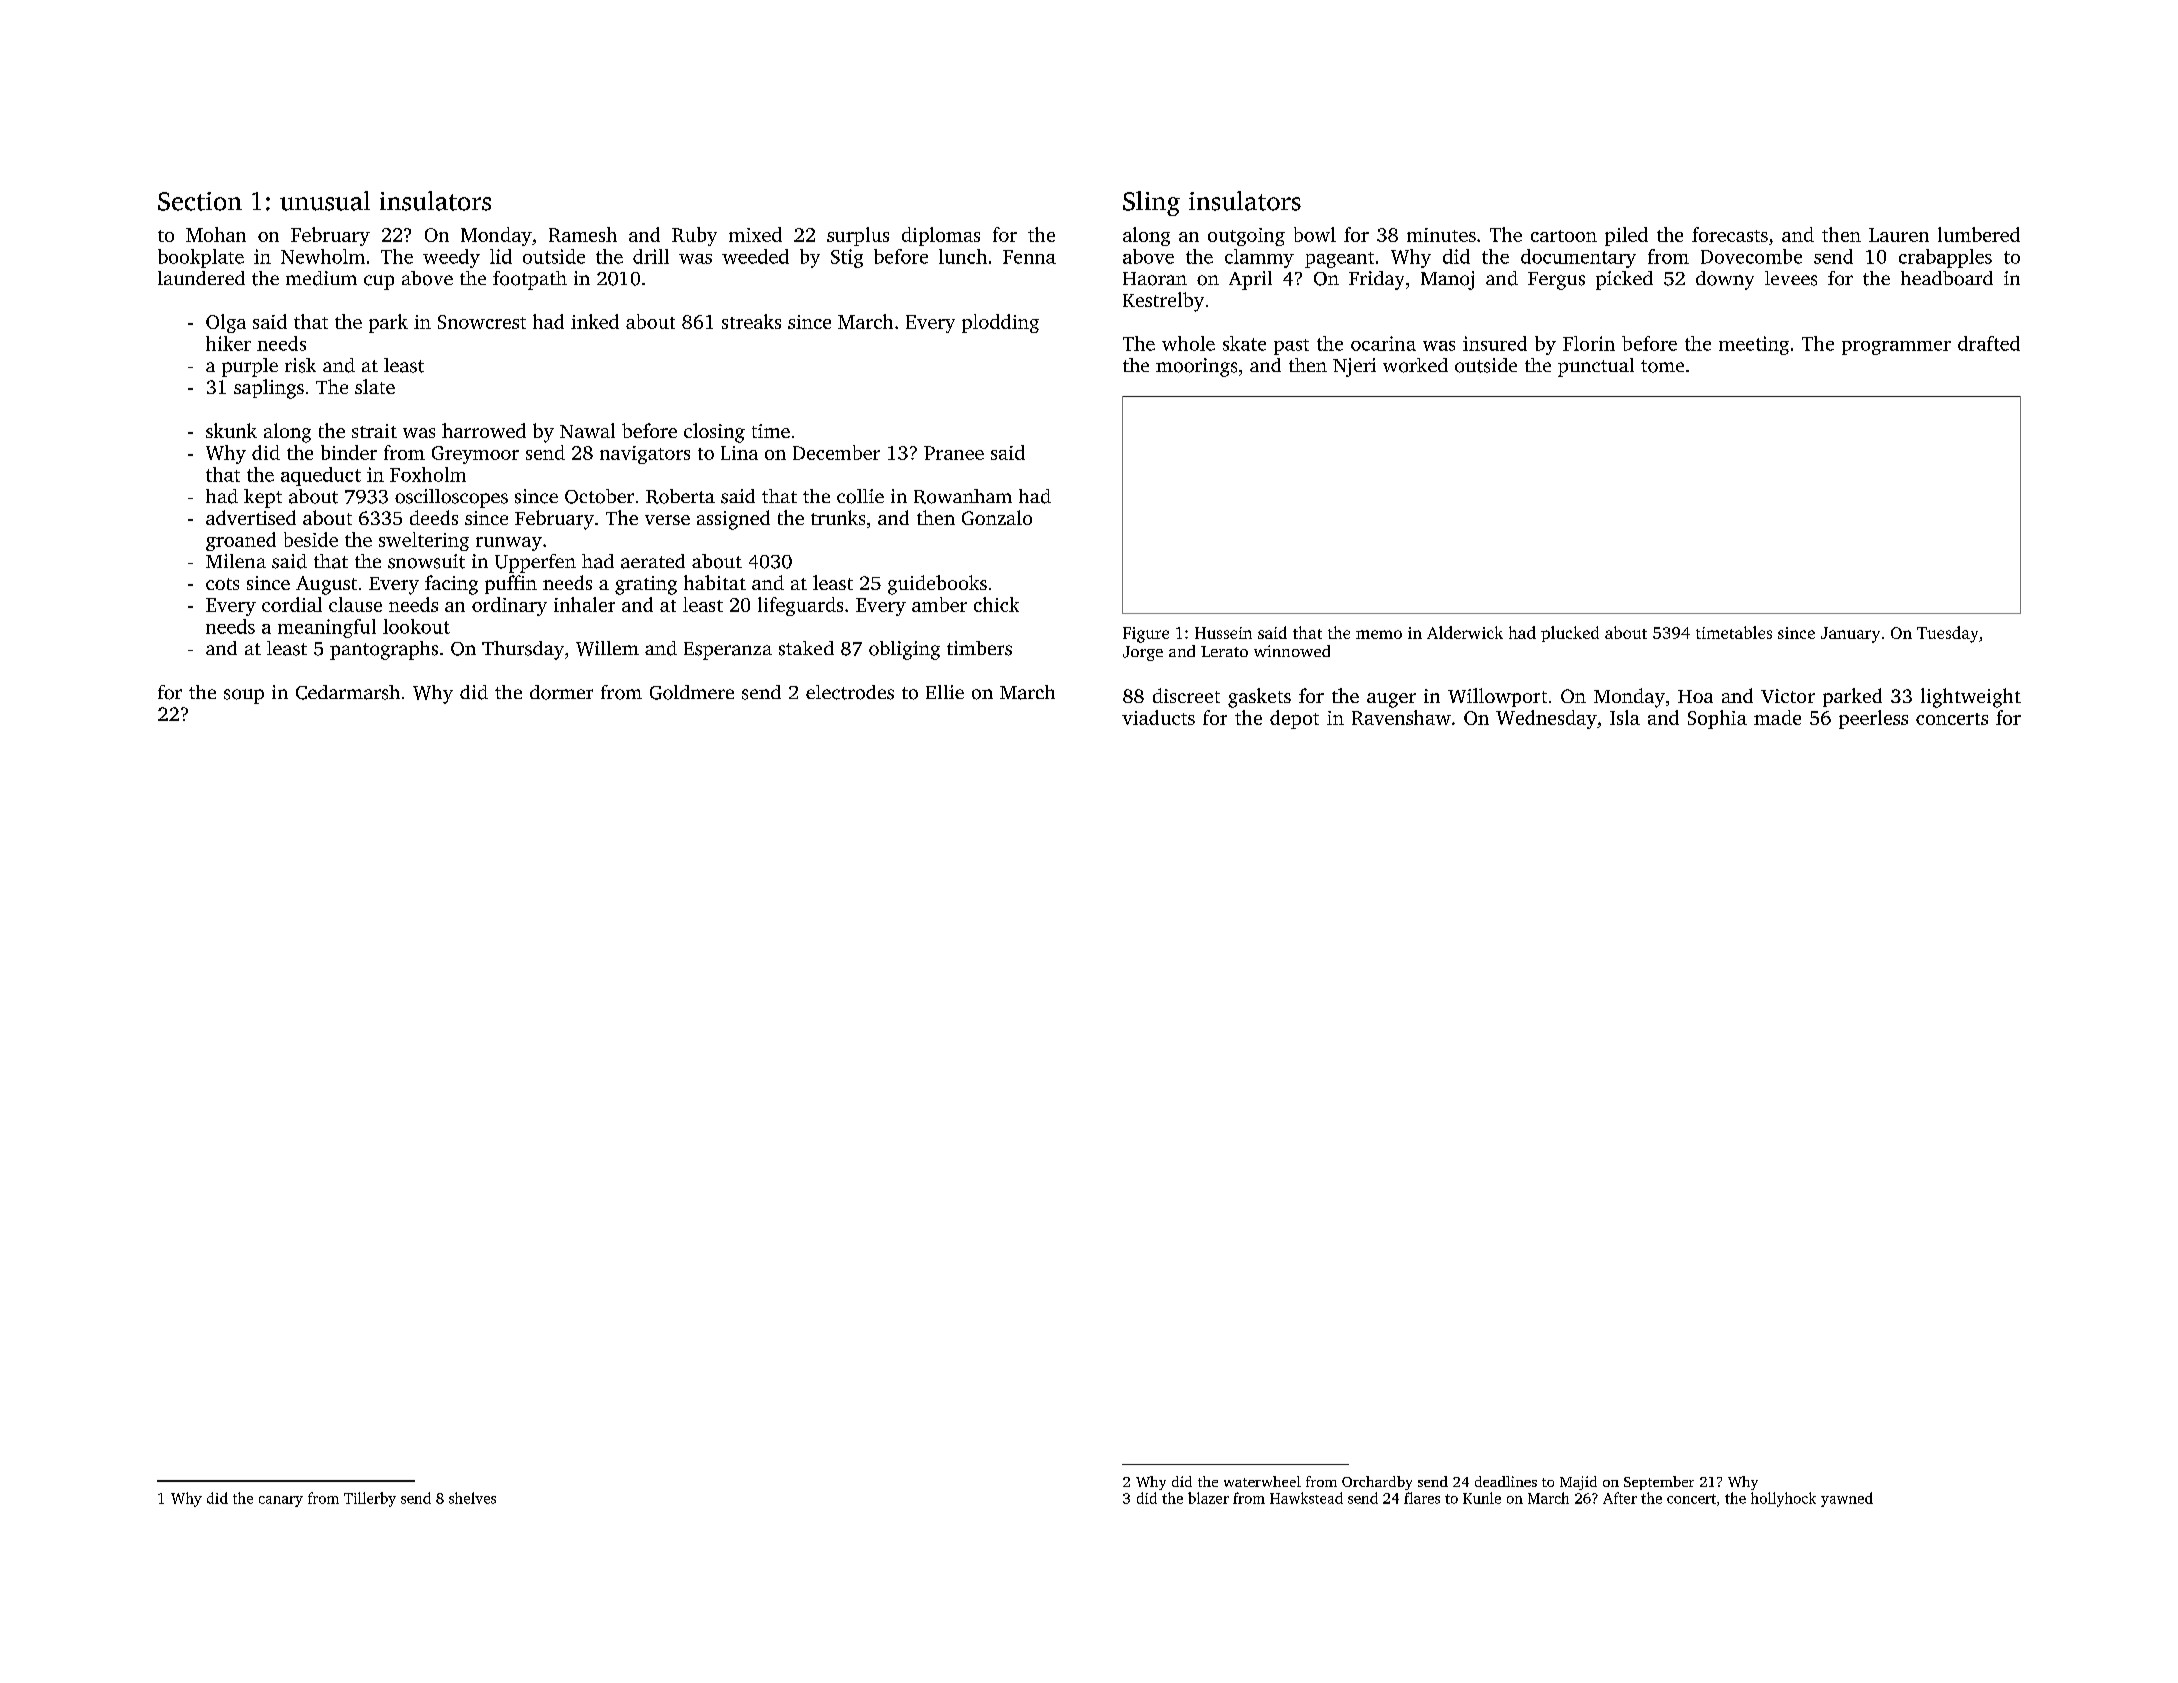 The height and width of the document is (1683, 2178). What do you see at coordinates (996, 604) in the document?
I see `chick` at bounding box center [996, 604].
